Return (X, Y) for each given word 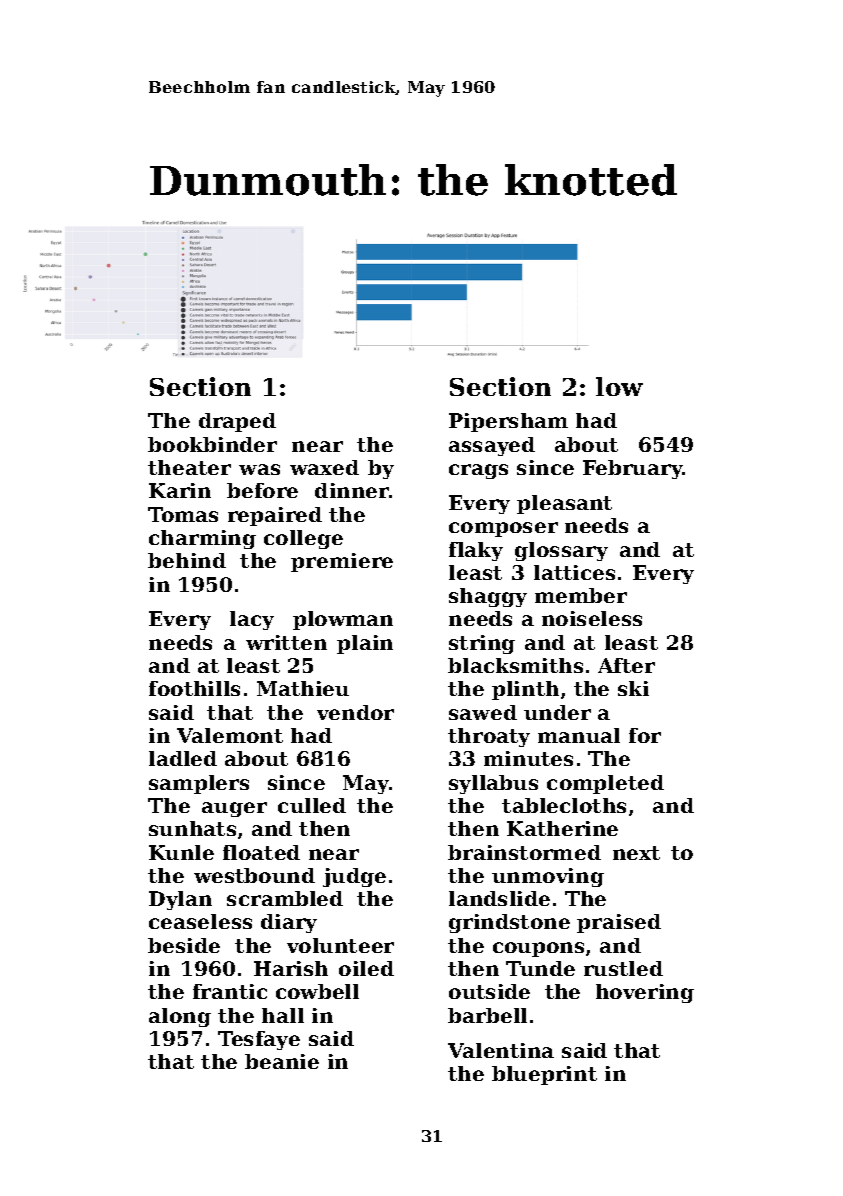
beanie (282, 1061)
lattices (574, 572)
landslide (499, 898)
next (636, 853)
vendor (355, 712)
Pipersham (508, 422)
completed (605, 784)
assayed (492, 446)
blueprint (544, 1075)
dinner (352, 490)
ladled (183, 758)
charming (202, 539)
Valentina (501, 1050)
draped (237, 422)
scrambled (285, 898)
